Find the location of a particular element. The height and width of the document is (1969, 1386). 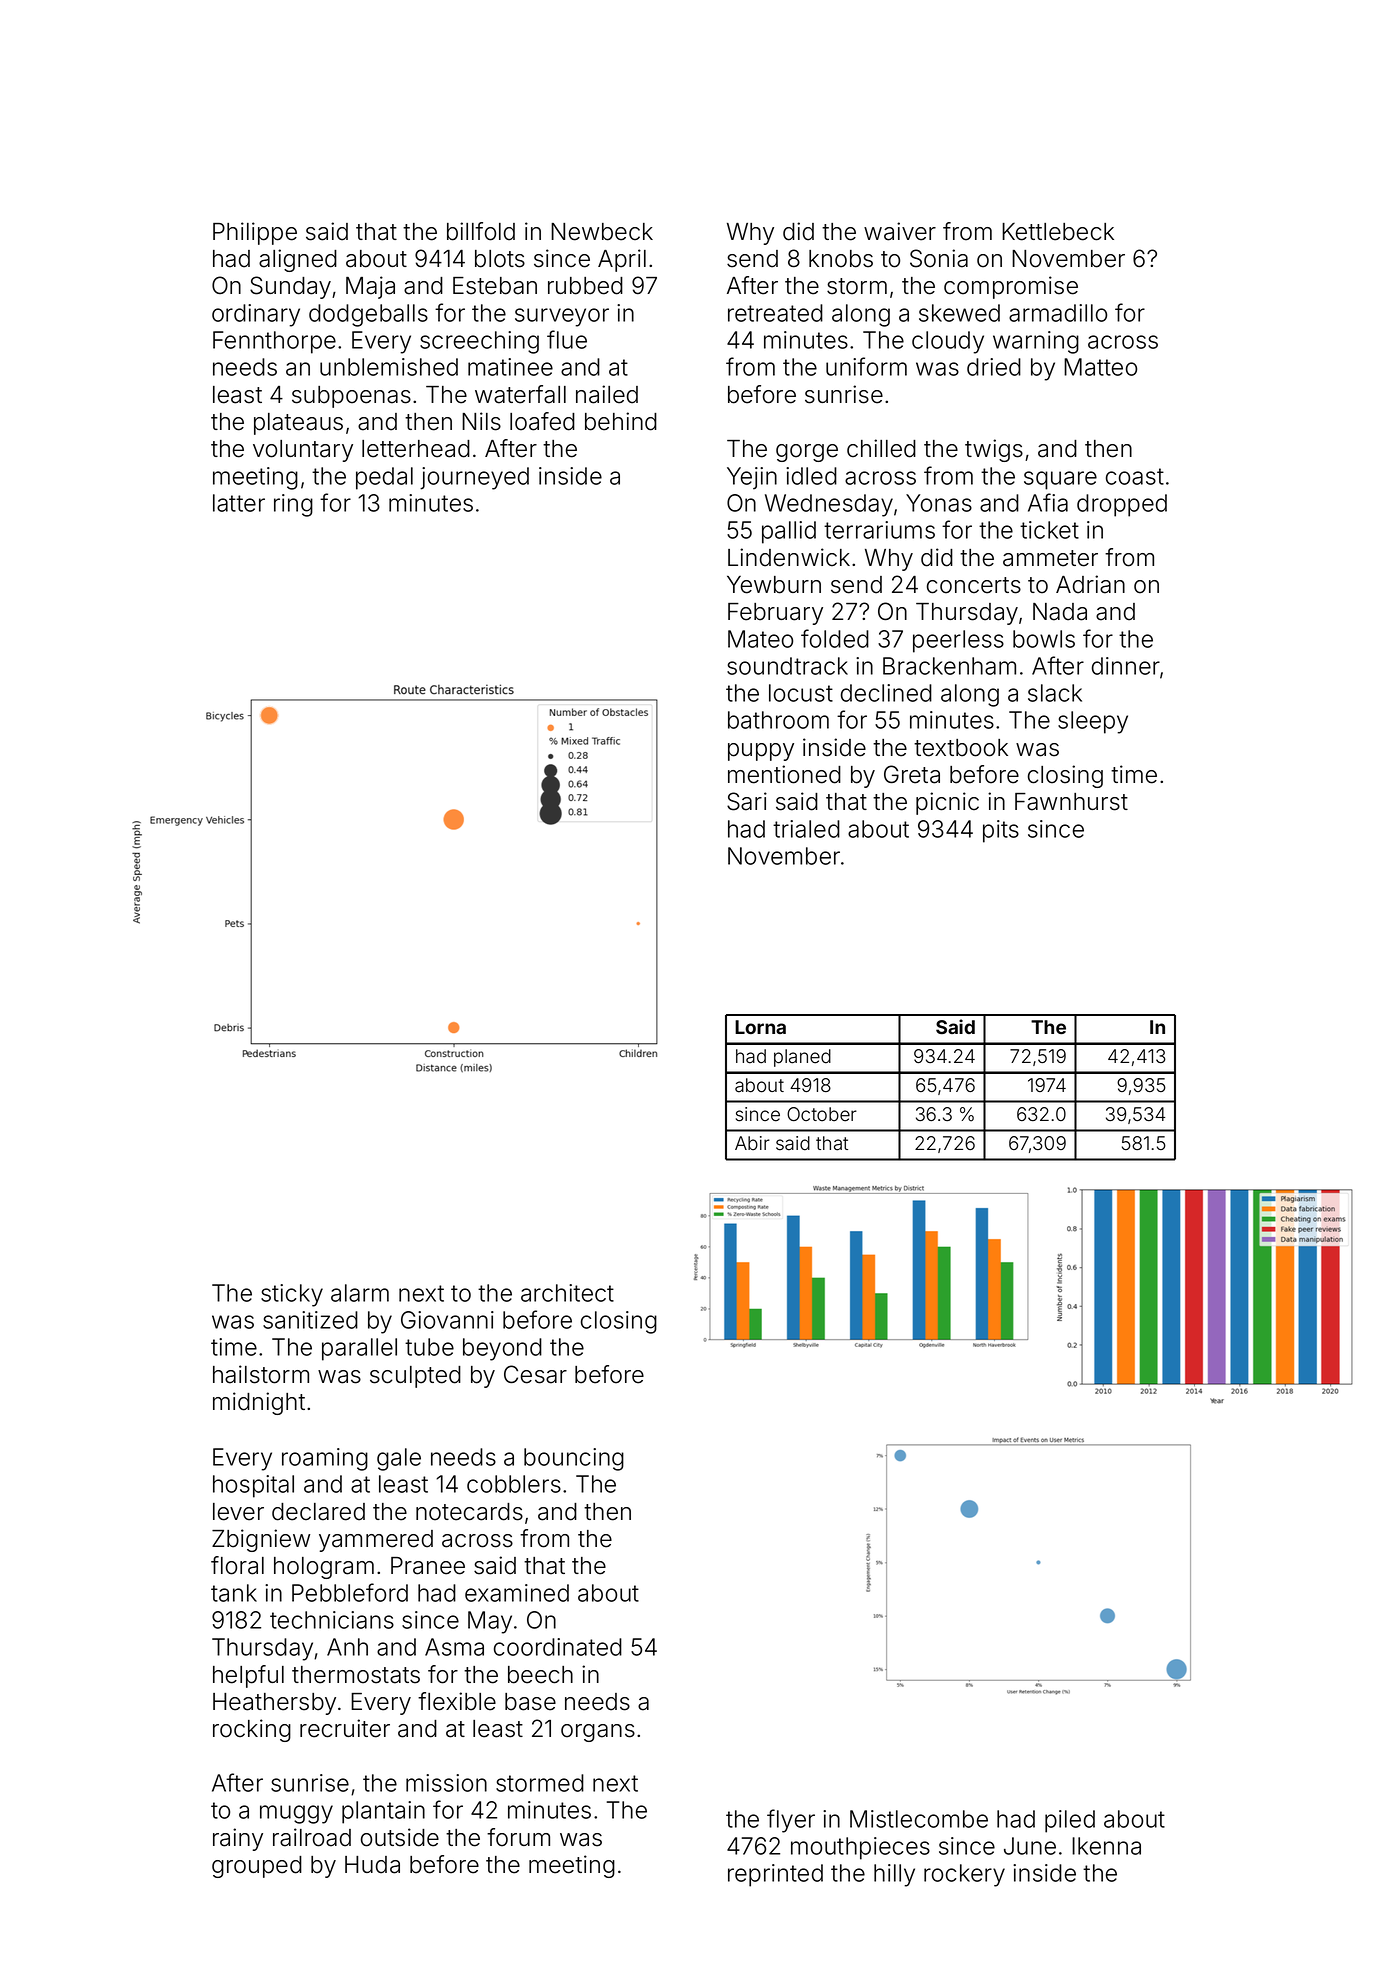

Philippe is located at coordinates (255, 233).
